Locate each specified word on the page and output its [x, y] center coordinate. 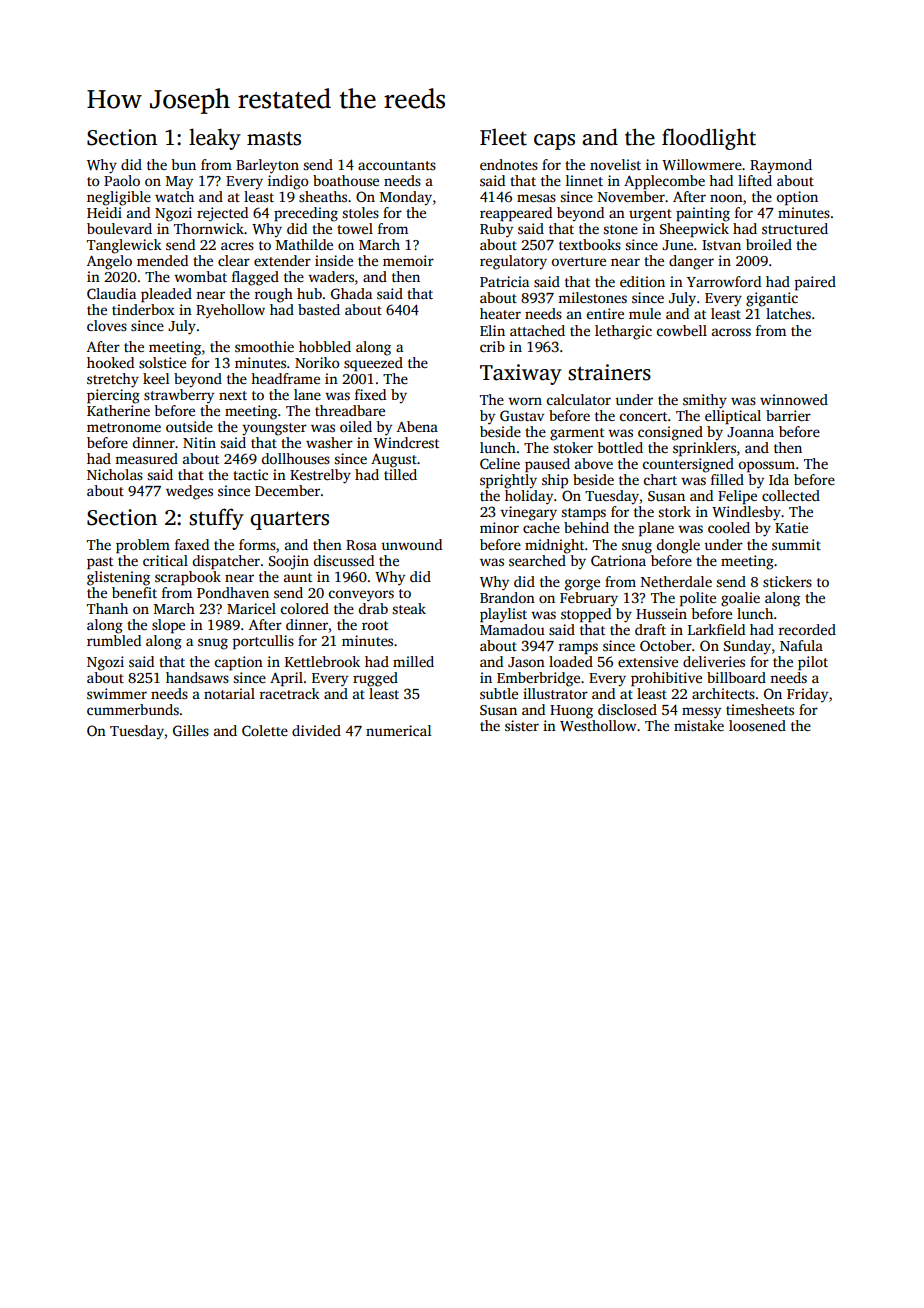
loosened [757, 725]
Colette [265, 730]
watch [174, 196]
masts [274, 138]
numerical [398, 730]
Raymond [781, 166]
